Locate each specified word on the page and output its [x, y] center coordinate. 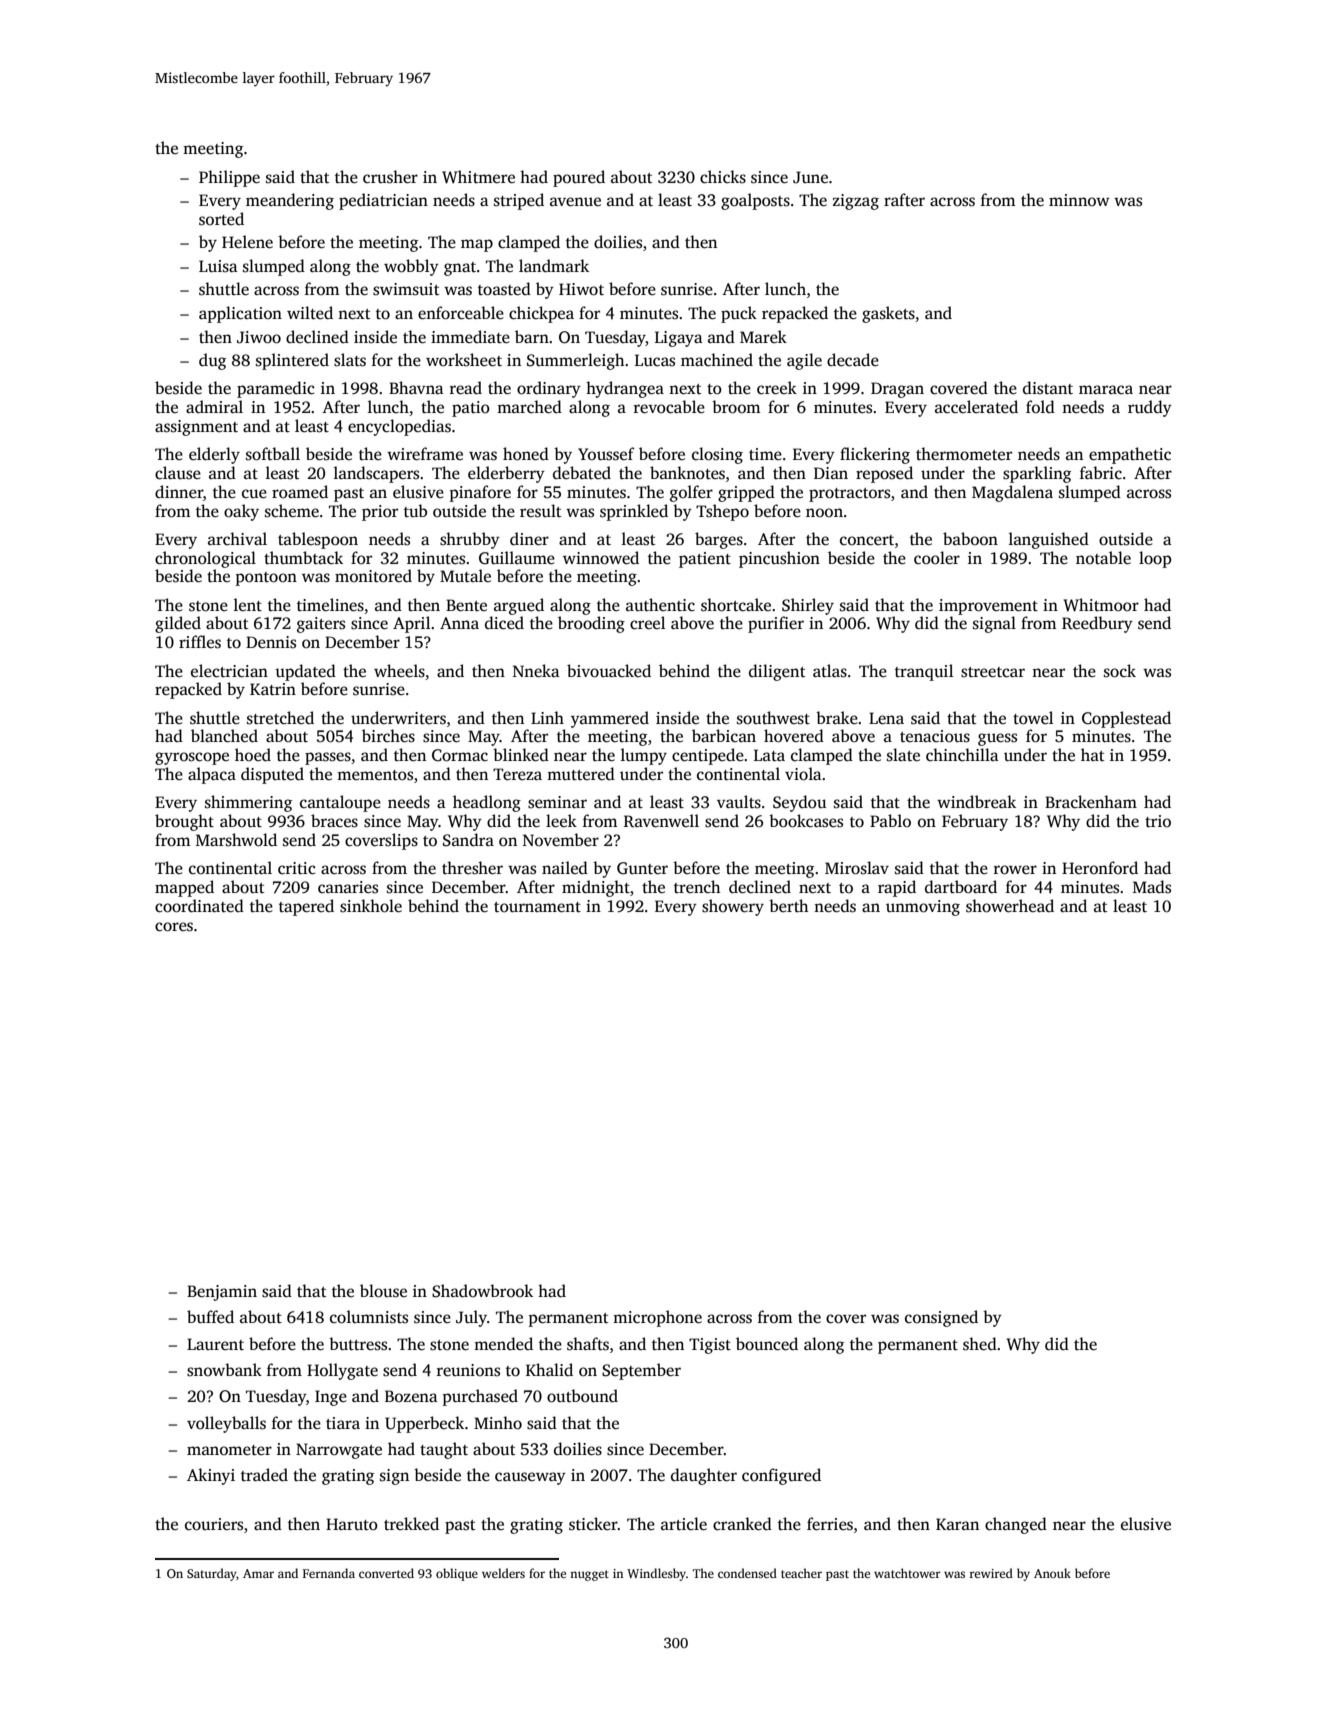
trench [697, 886]
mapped [184, 888]
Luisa [218, 266]
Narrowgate [339, 1451]
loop [1155, 559]
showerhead [1010, 906]
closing [717, 455]
